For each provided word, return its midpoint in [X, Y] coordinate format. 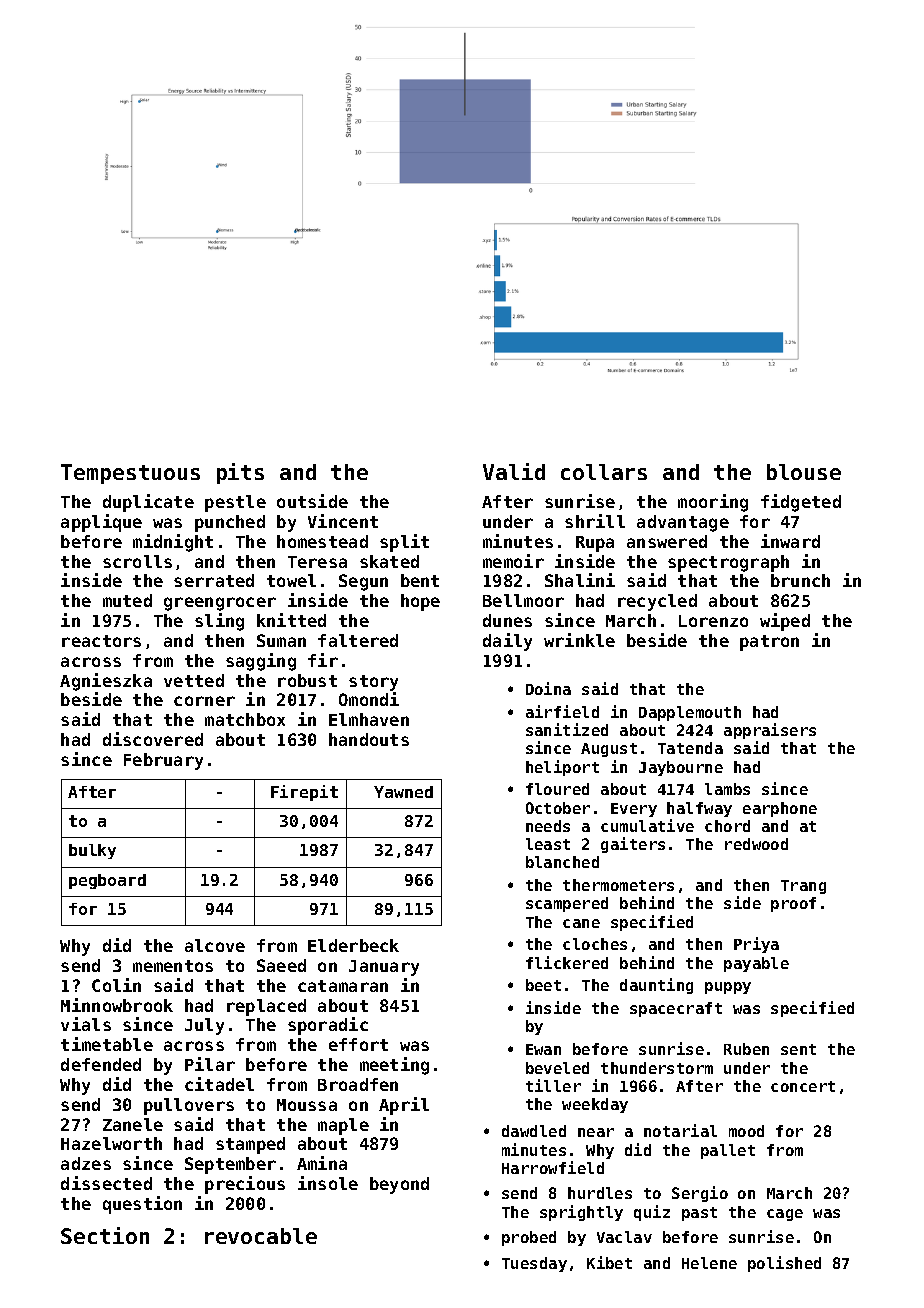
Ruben [746, 1049]
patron [769, 643]
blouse [804, 472]
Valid [514, 471]
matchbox [245, 719]
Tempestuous [130, 474]
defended [101, 1064]
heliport [562, 768]
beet [543, 985]
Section [105, 1235]
